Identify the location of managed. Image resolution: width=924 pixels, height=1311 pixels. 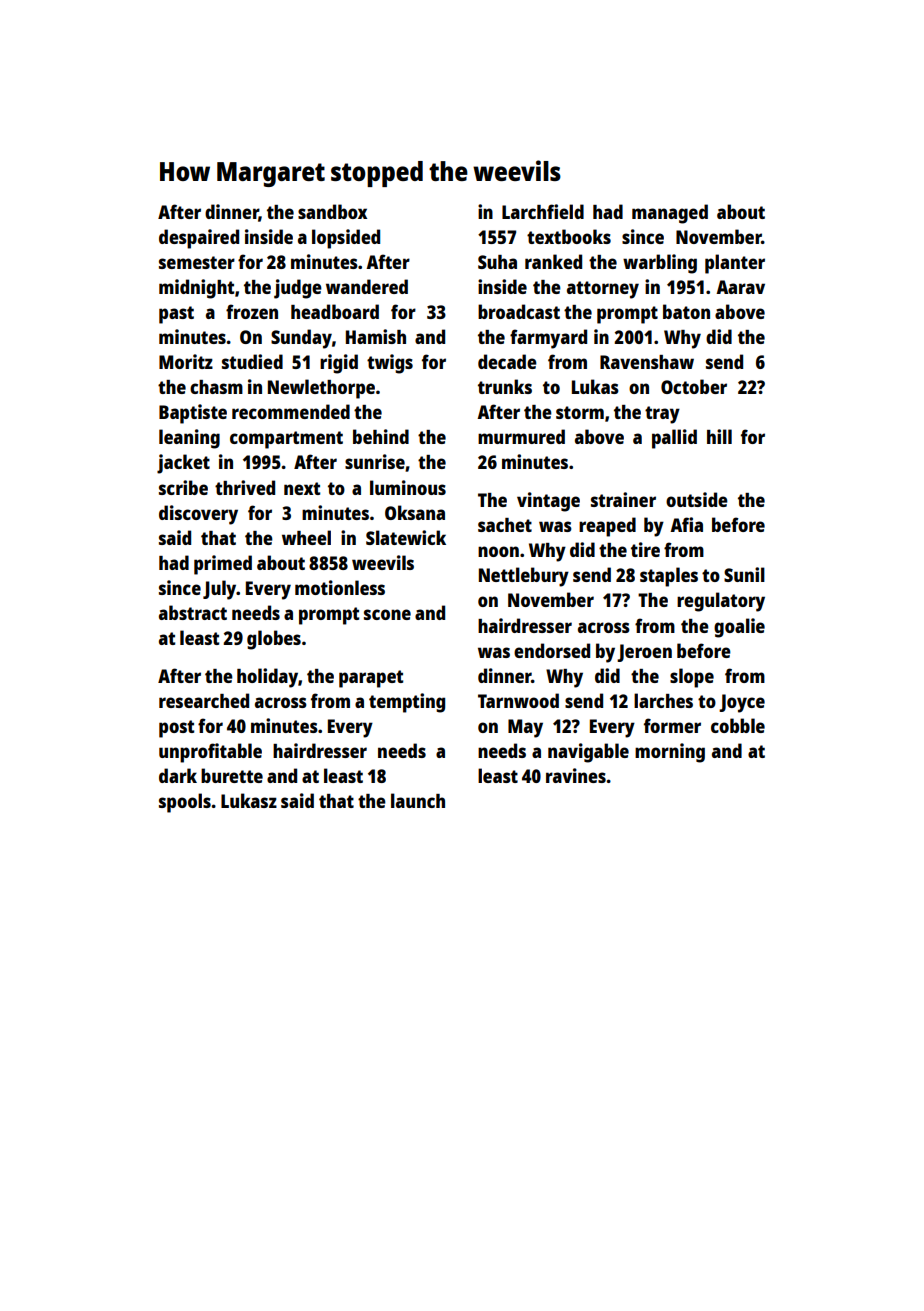
(670, 214).
